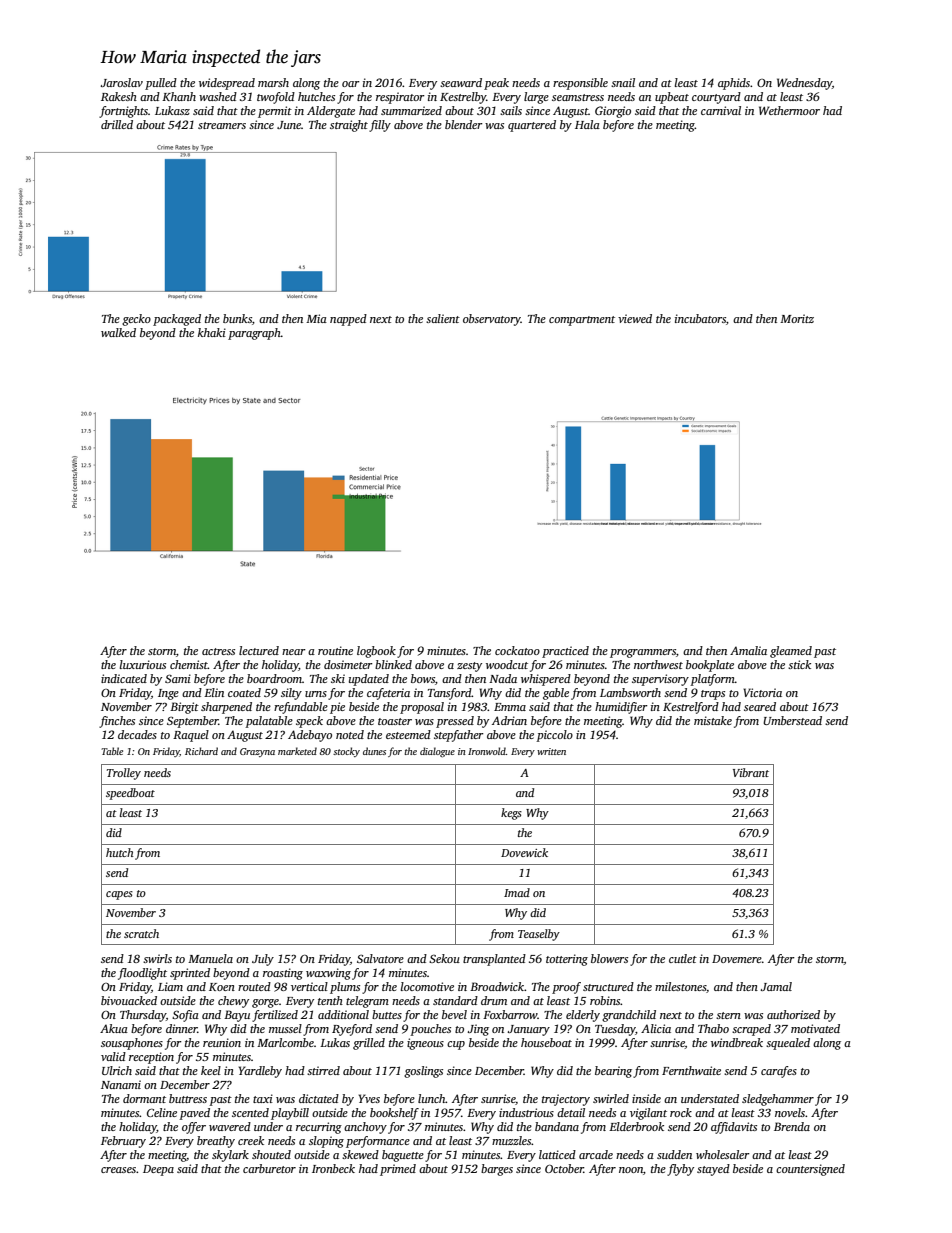 This screenshot has height=1233, width=952. What do you see at coordinates (497, 1170) in the screenshot?
I see `barges` at bounding box center [497, 1170].
